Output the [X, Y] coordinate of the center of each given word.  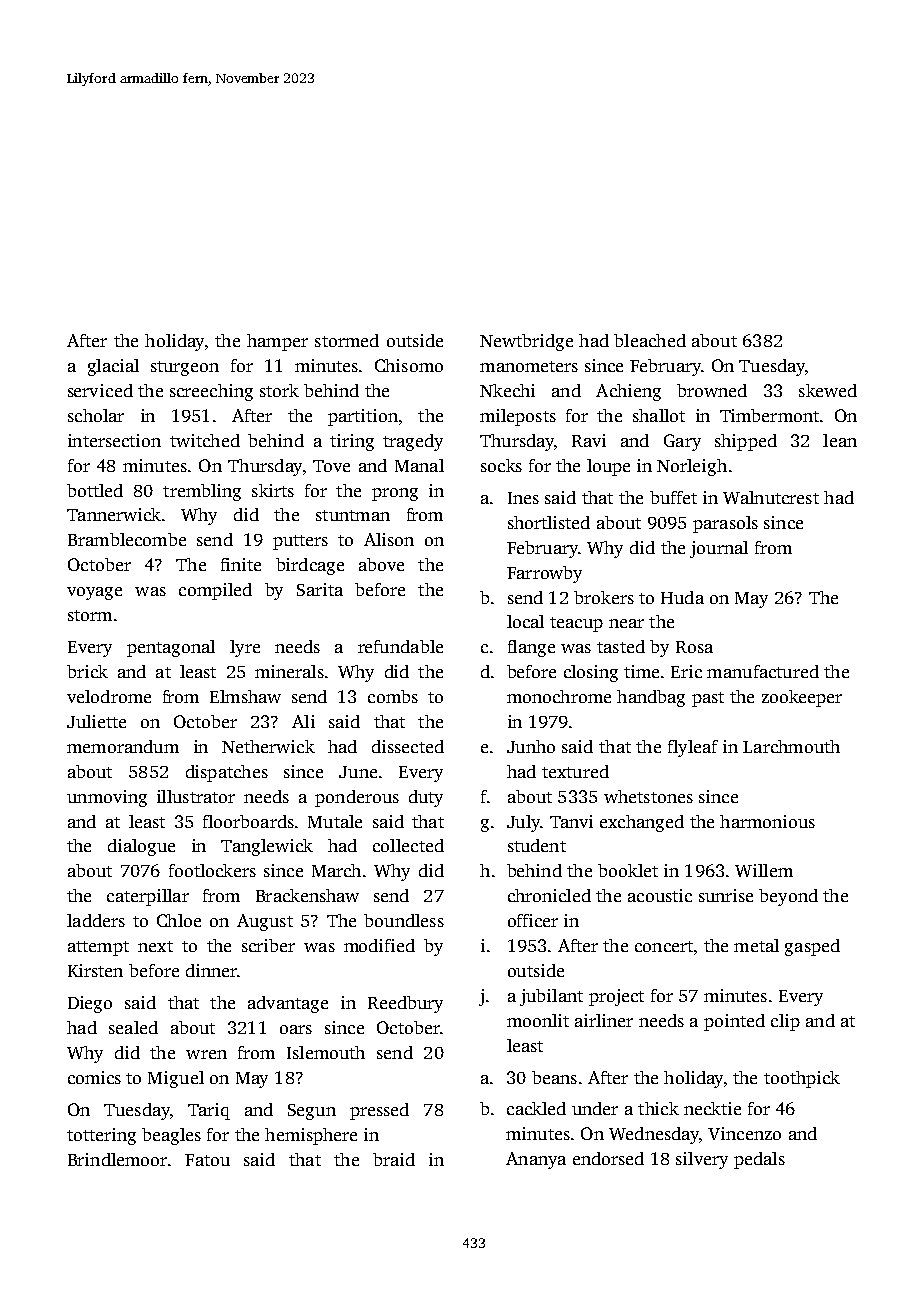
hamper [277, 342]
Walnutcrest [771, 497]
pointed [734, 1022]
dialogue [141, 847]
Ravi [589, 440]
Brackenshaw [307, 895]
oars [296, 1029]
